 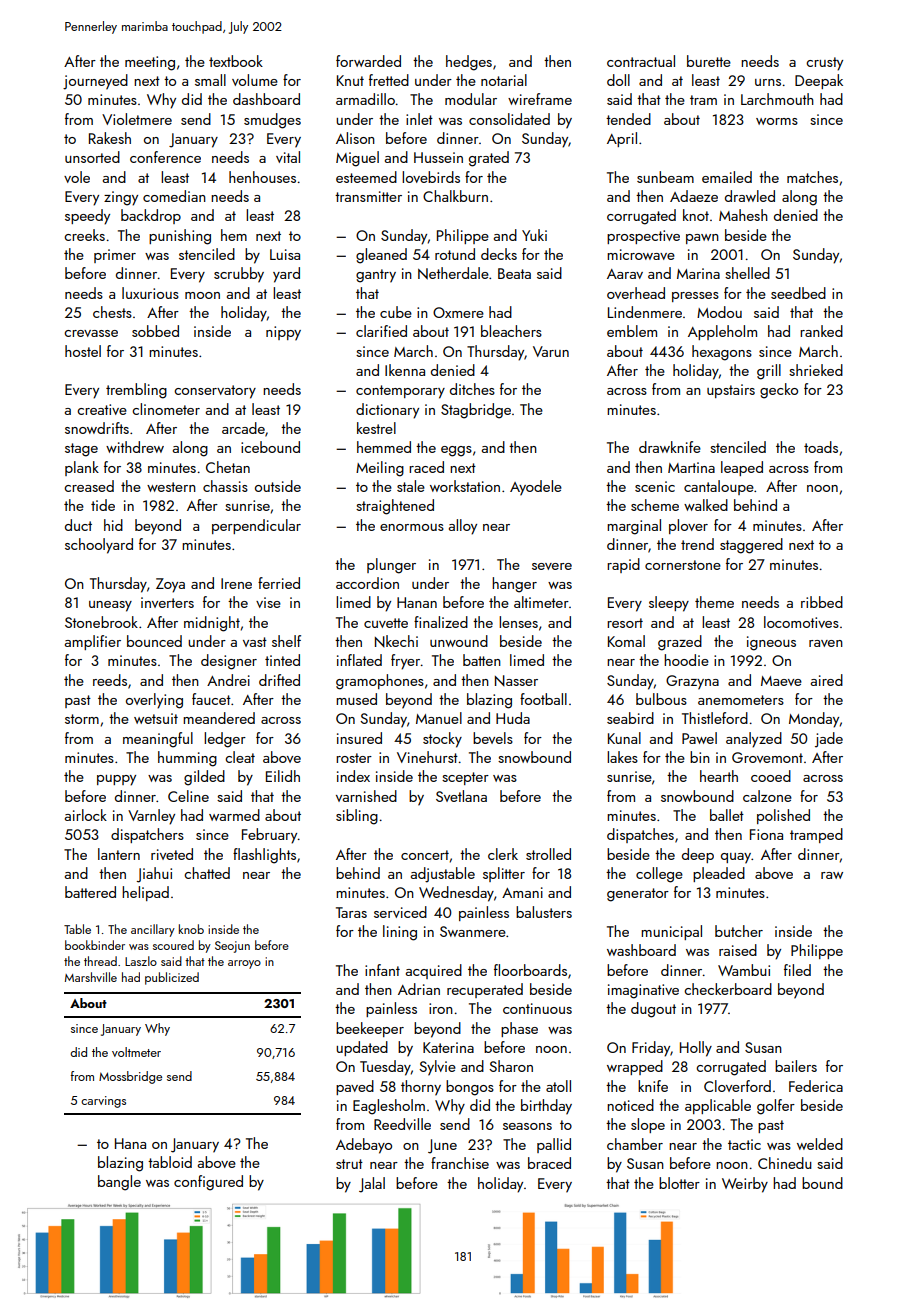 I want to click on concert, so click(x=425, y=855).
